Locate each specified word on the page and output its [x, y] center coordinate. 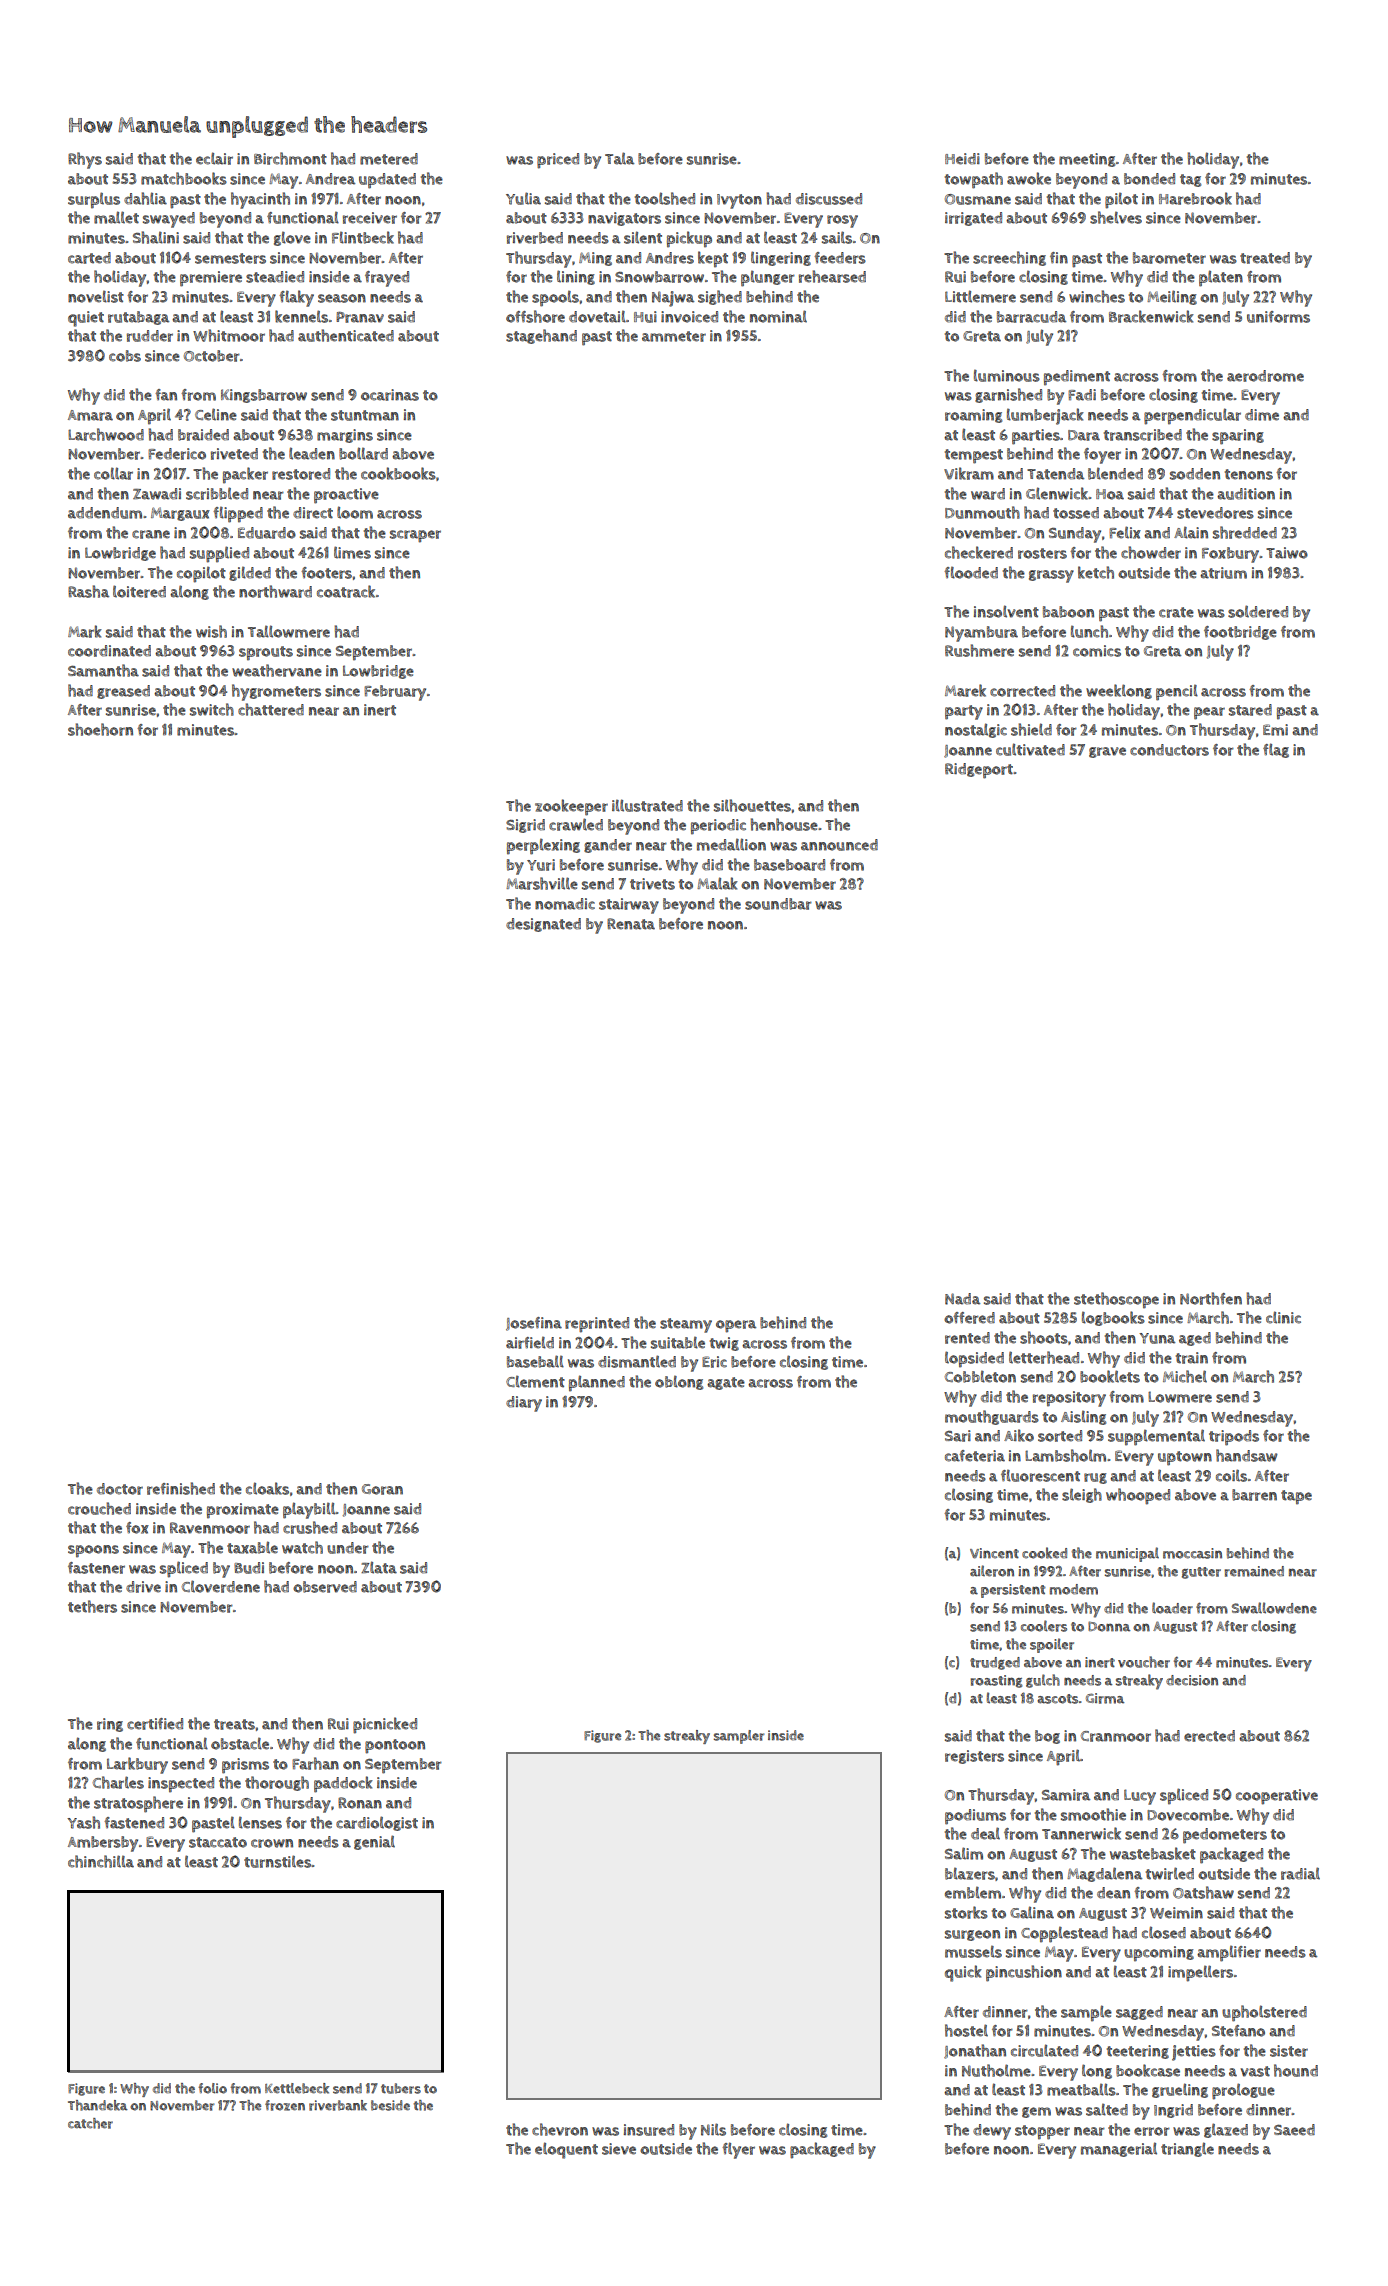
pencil [1177, 693]
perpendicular [1192, 416]
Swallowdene [1274, 1608]
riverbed [535, 238]
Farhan [315, 1763]
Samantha [103, 670]
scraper [415, 536]
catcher [90, 2123]
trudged [995, 1663]
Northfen [1211, 1298]
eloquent [566, 2150]
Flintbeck [363, 237]
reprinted [597, 1325]
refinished [181, 1488]
